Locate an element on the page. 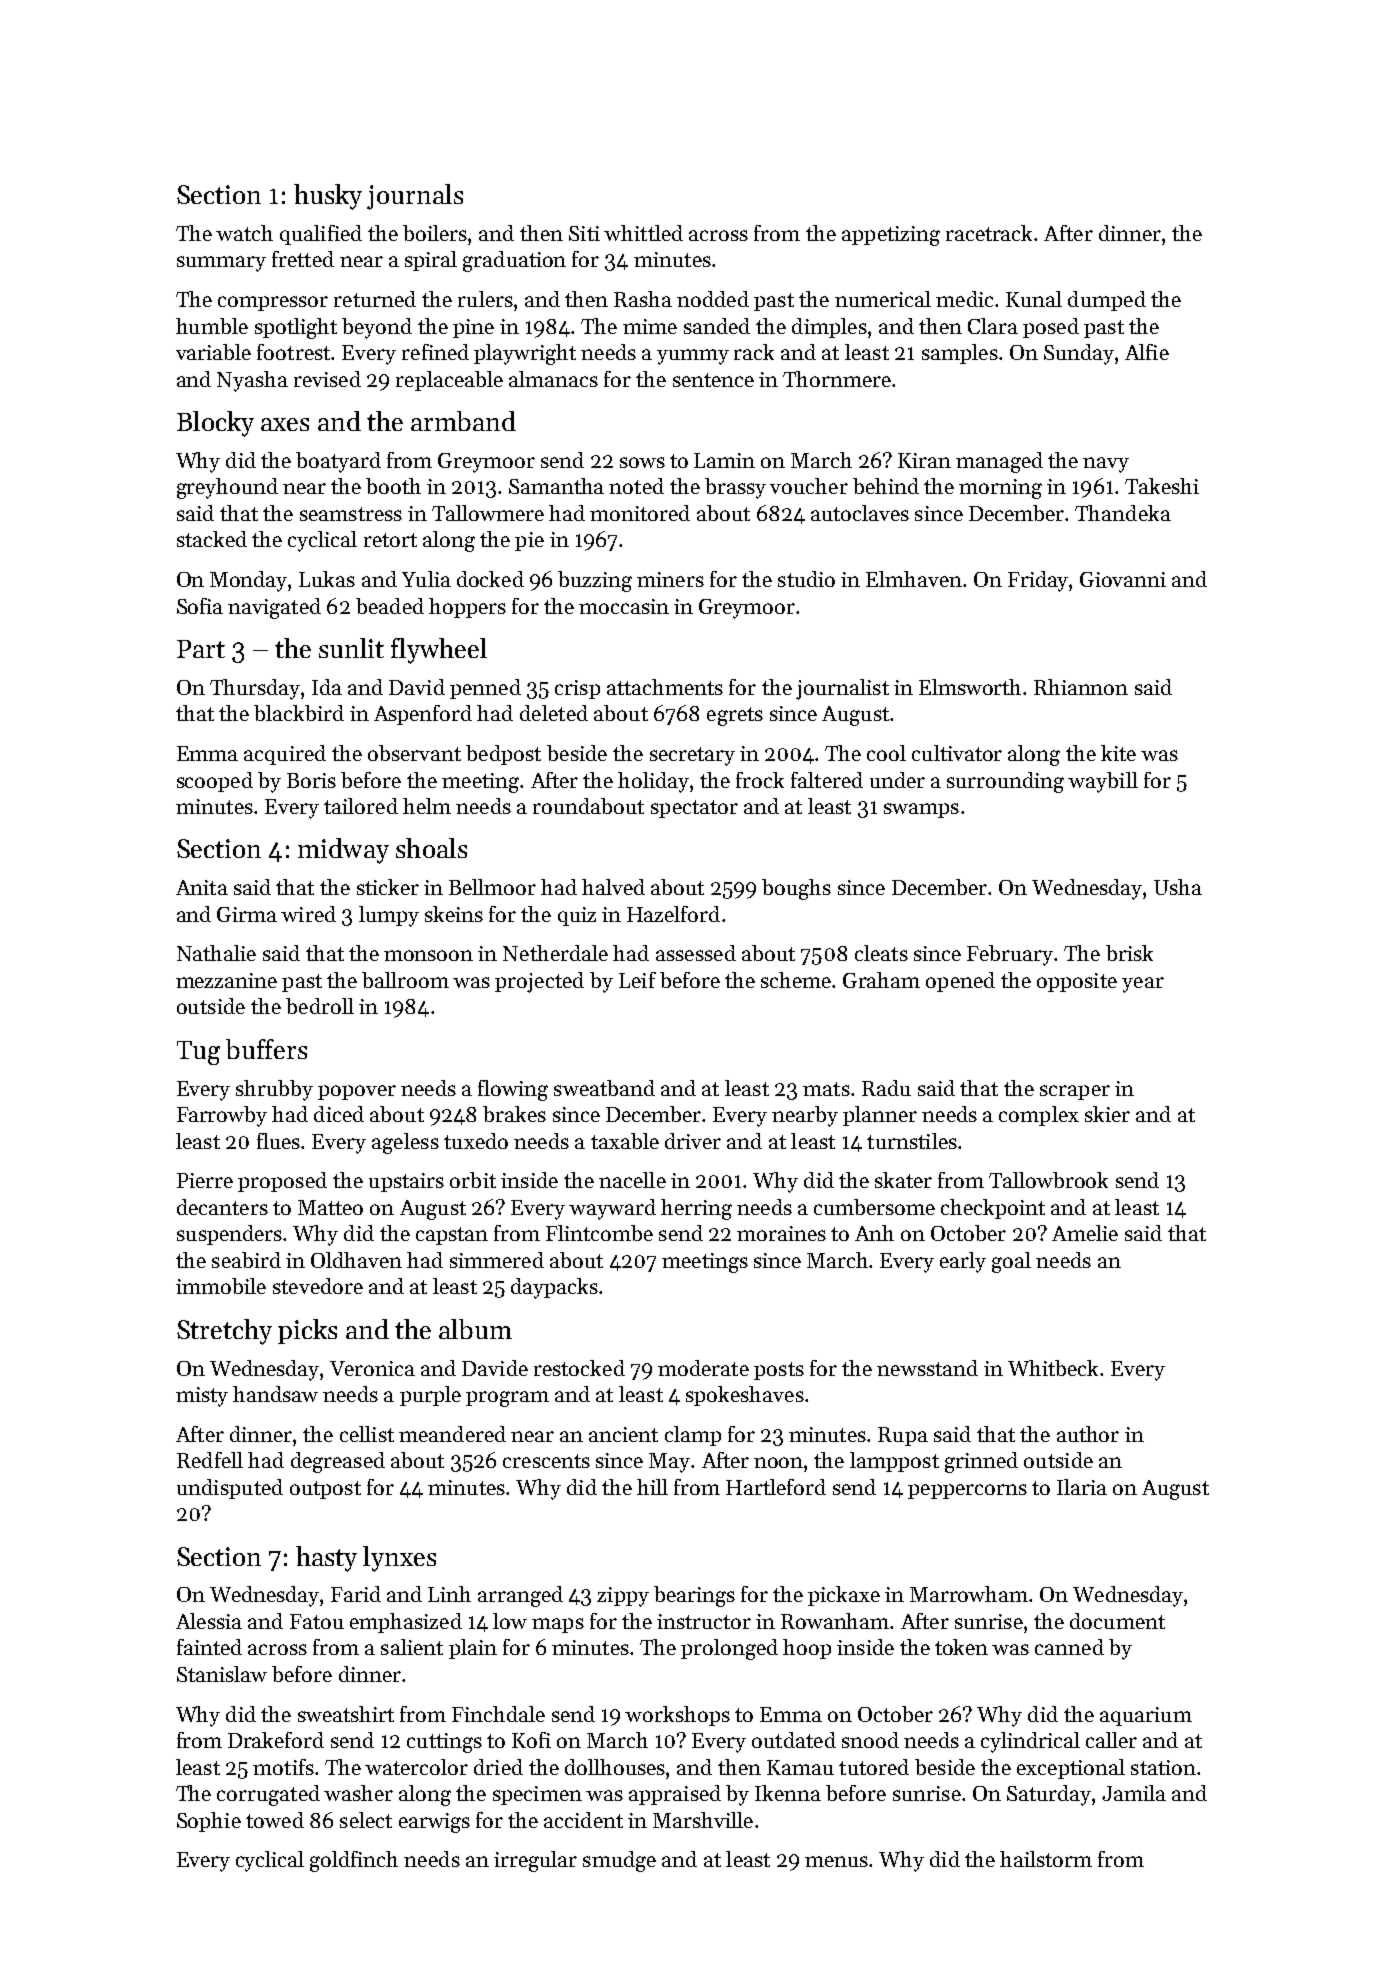  scooped is located at coordinates (215, 782).
